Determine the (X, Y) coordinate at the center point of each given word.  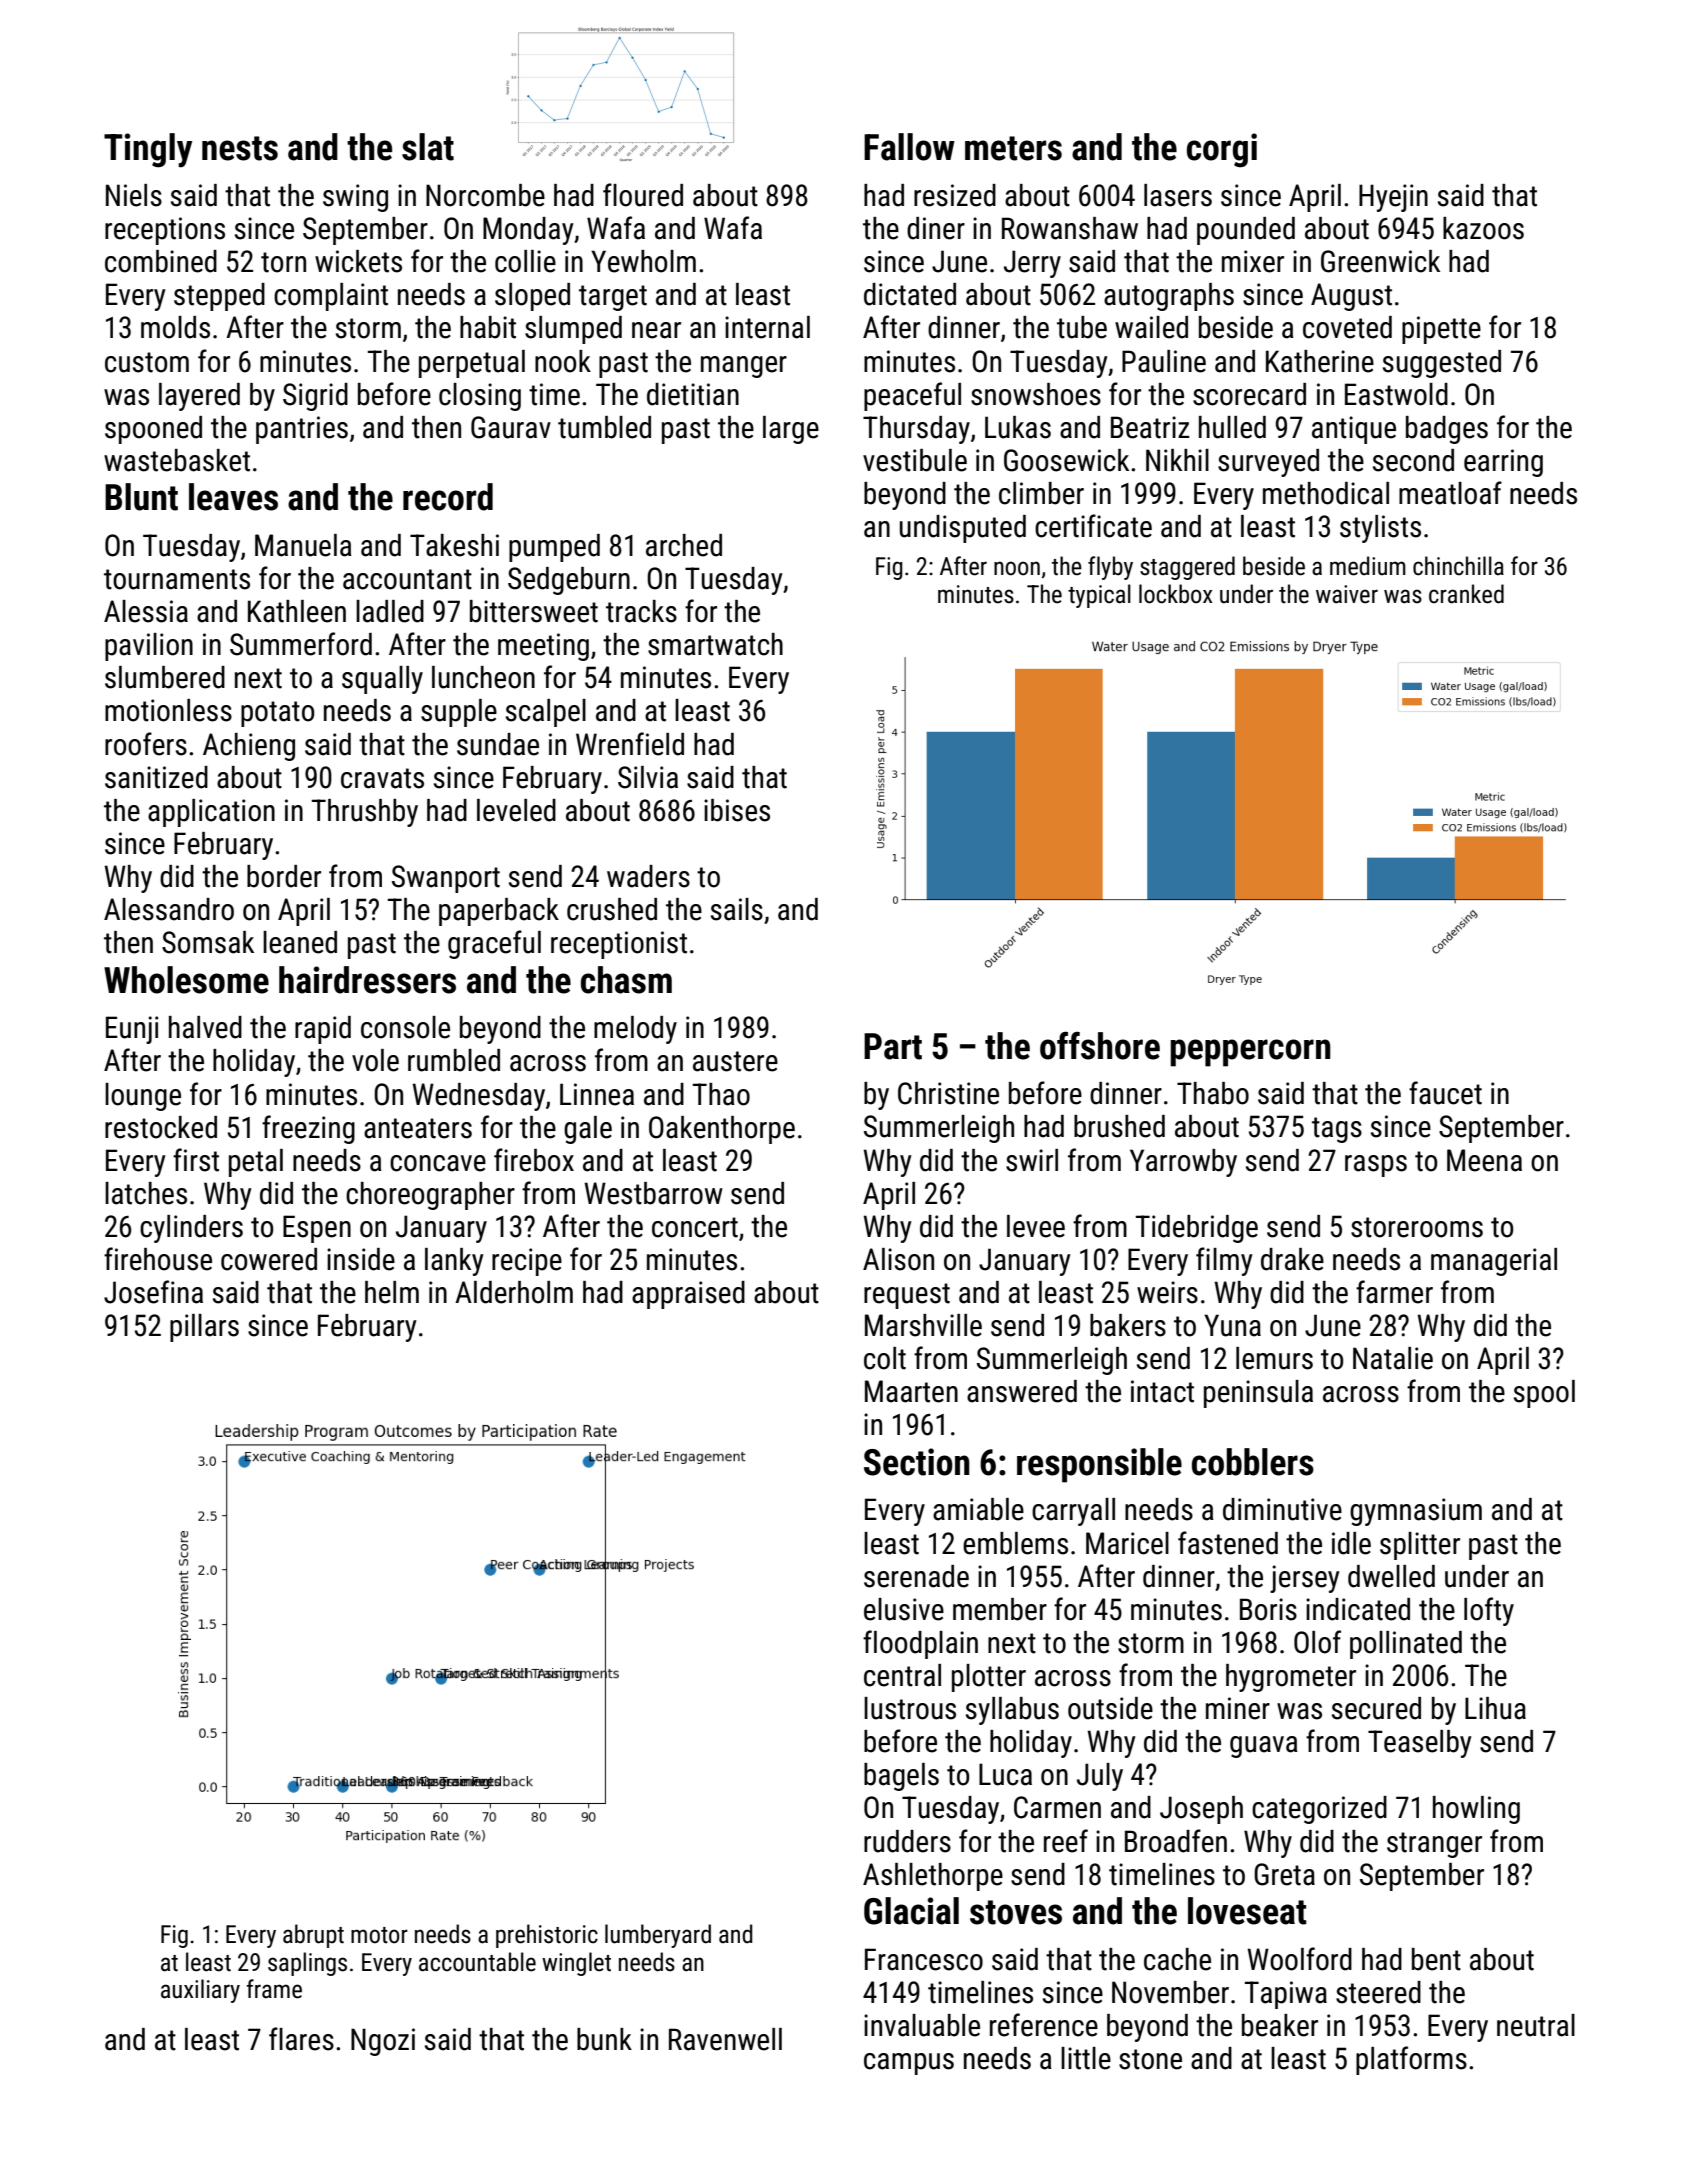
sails (737, 909)
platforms (1411, 2060)
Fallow (909, 147)
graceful (494, 944)
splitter (1420, 1546)
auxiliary (200, 1991)
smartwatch (715, 644)
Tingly (148, 150)
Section (917, 1462)
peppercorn (1250, 1053)
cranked (1466, 594)
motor (379, 1935)
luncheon (483, 677)
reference (1044, 2025)
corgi (1222, 150)
